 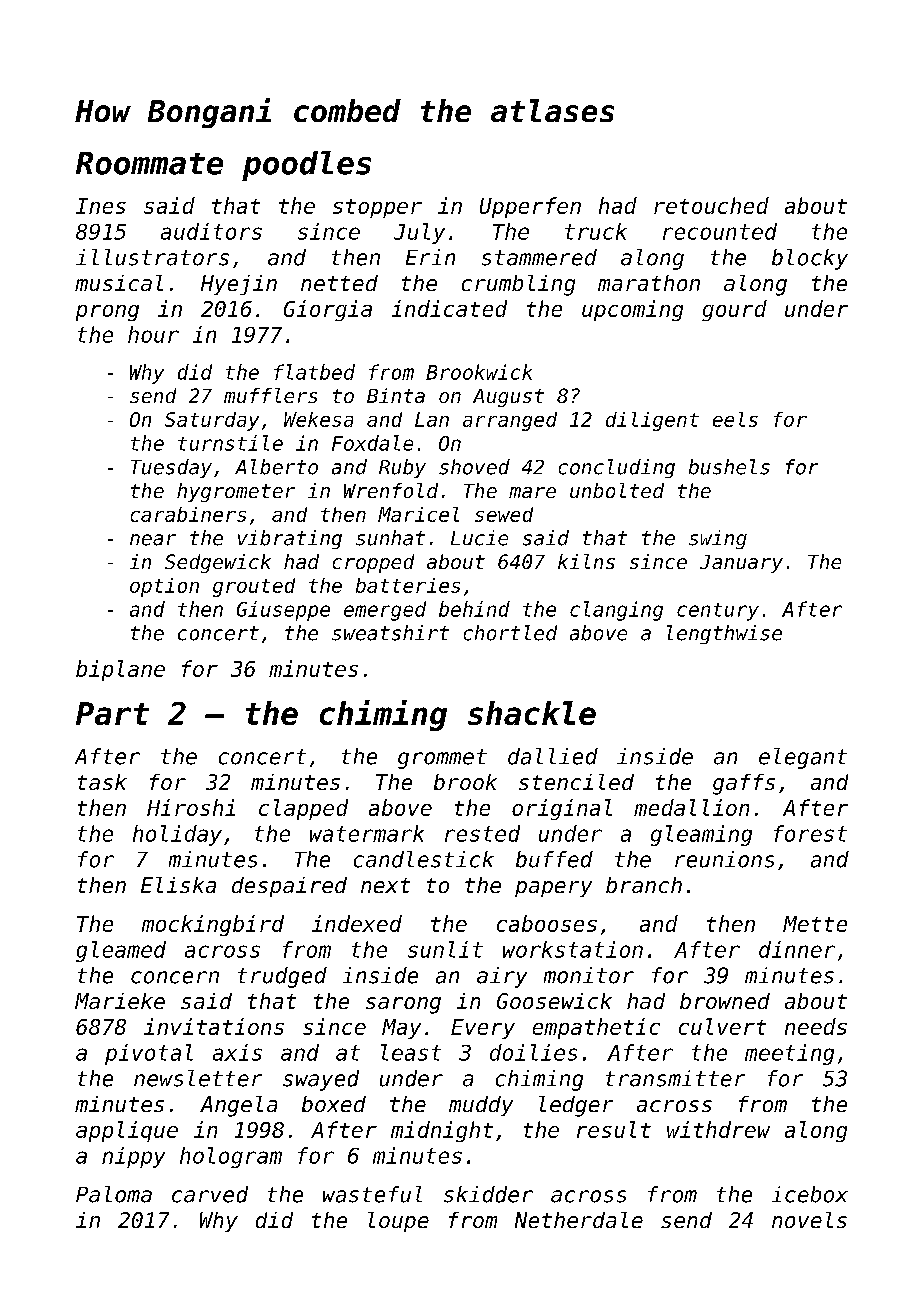 I want to click on shackle, so click(x=532, y=713).
